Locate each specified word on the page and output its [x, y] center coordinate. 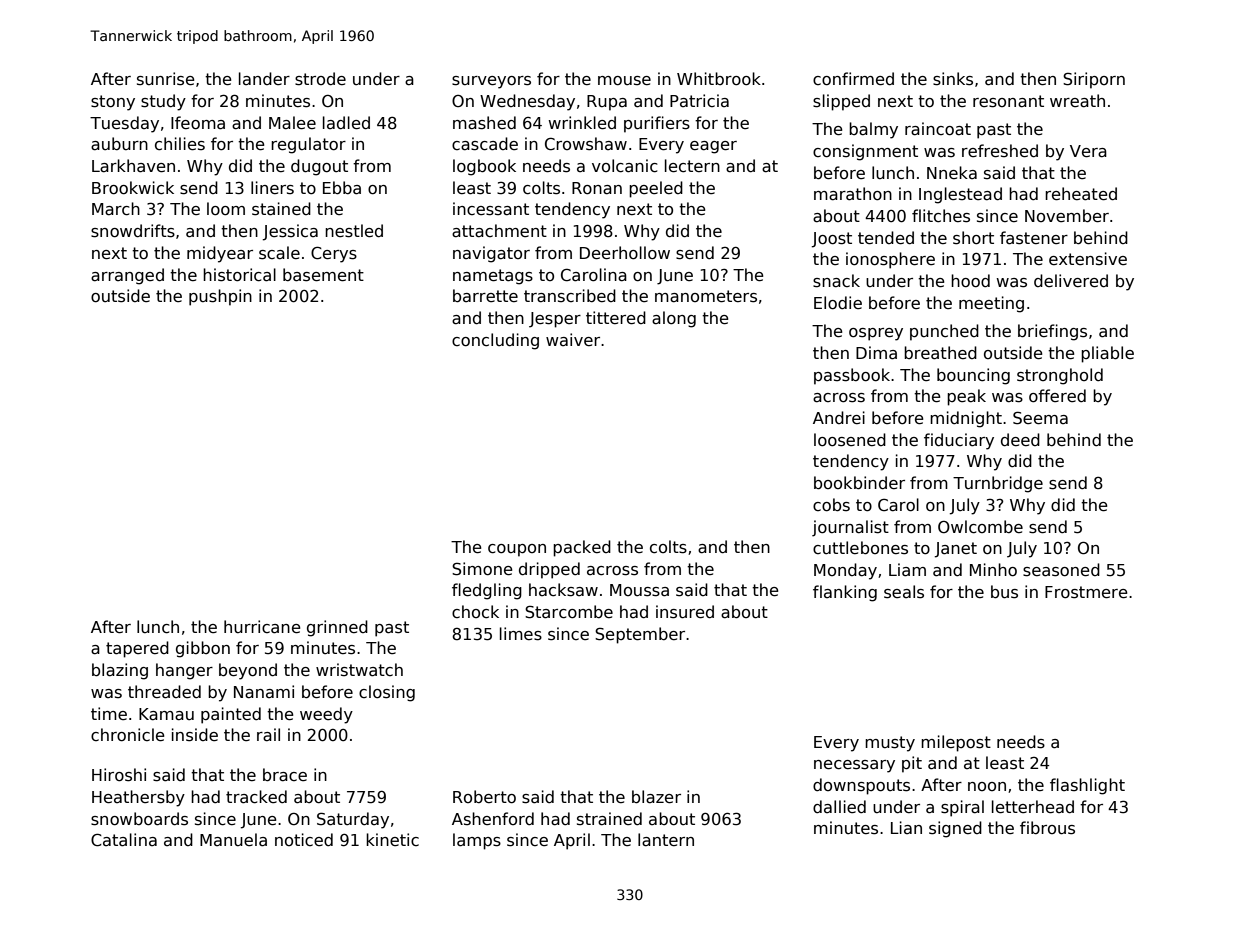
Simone [482, 569]
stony [113, 103]
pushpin [220, 297]
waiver [573, 339]
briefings [1052, 332]
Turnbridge [998, 484]
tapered [137, 649]
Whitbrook [719, 78]
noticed [304, 839]
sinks [953, 79]
